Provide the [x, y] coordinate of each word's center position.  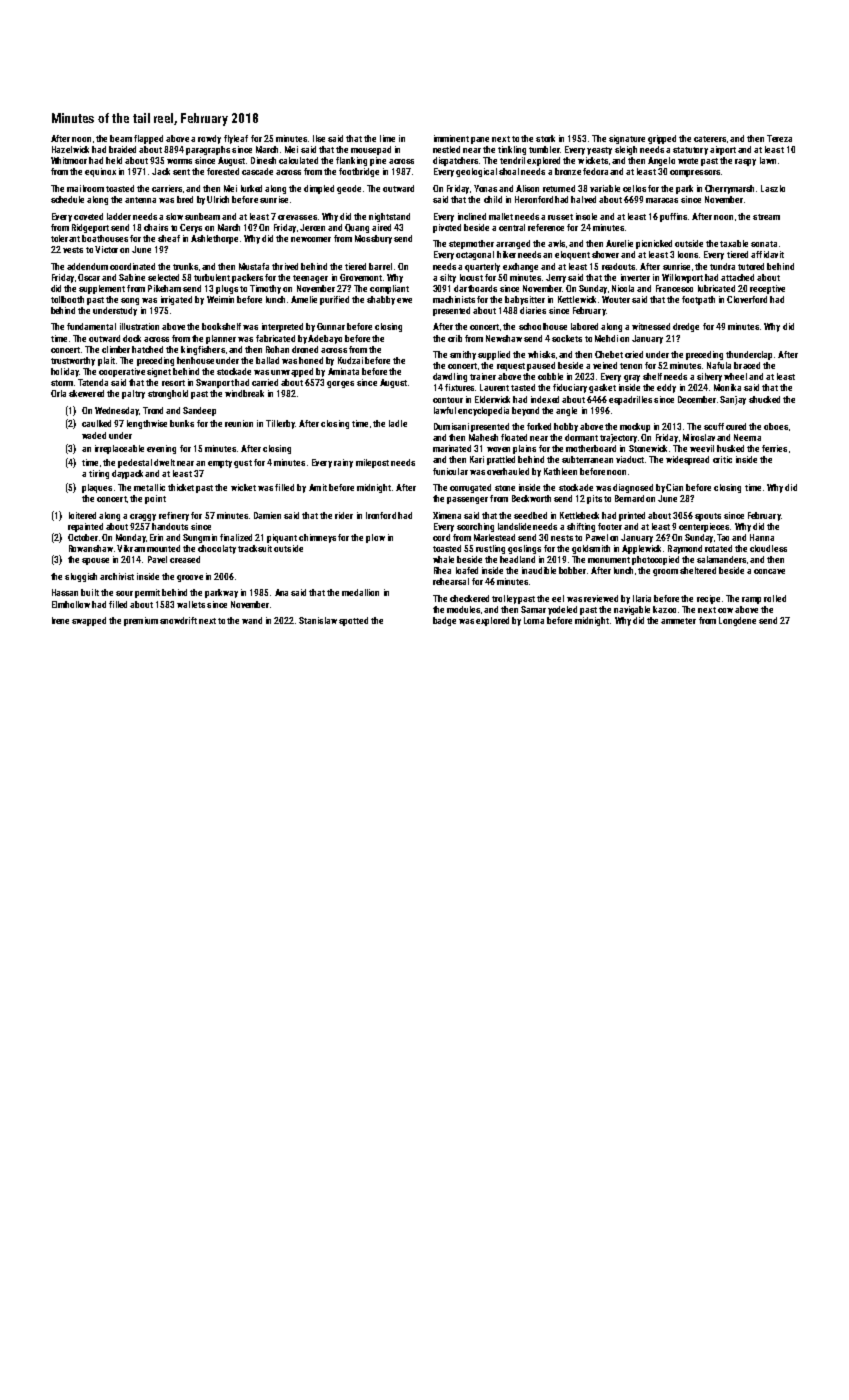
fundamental [91, 326]
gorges [340, 384]
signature [627, 139]
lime [387, 138]
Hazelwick [70, 149]
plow [375, 538]
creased [185, 559]
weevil [702, 448]
